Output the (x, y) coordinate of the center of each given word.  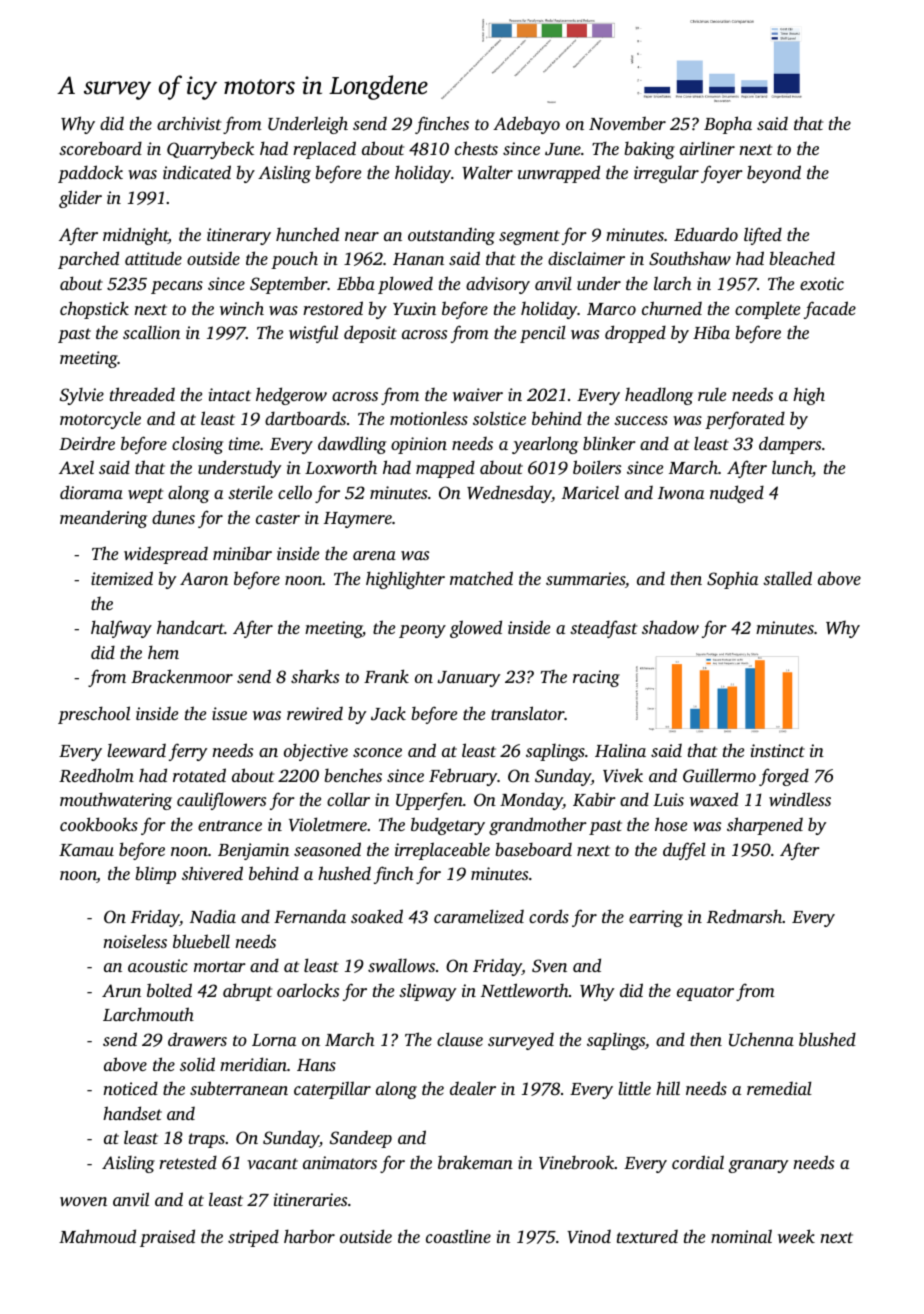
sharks (315, 676)
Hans (316, 1065)
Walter (487, 172)
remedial (779, 1088)
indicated (197, 172)
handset (132, 1113)
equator (705, 993)
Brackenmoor (182, 676)
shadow (670, 627)
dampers (790, 445)
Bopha (728, 125)
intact (230, 394)
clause (460, 1039)
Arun (121, 990)
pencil (543, 334)
